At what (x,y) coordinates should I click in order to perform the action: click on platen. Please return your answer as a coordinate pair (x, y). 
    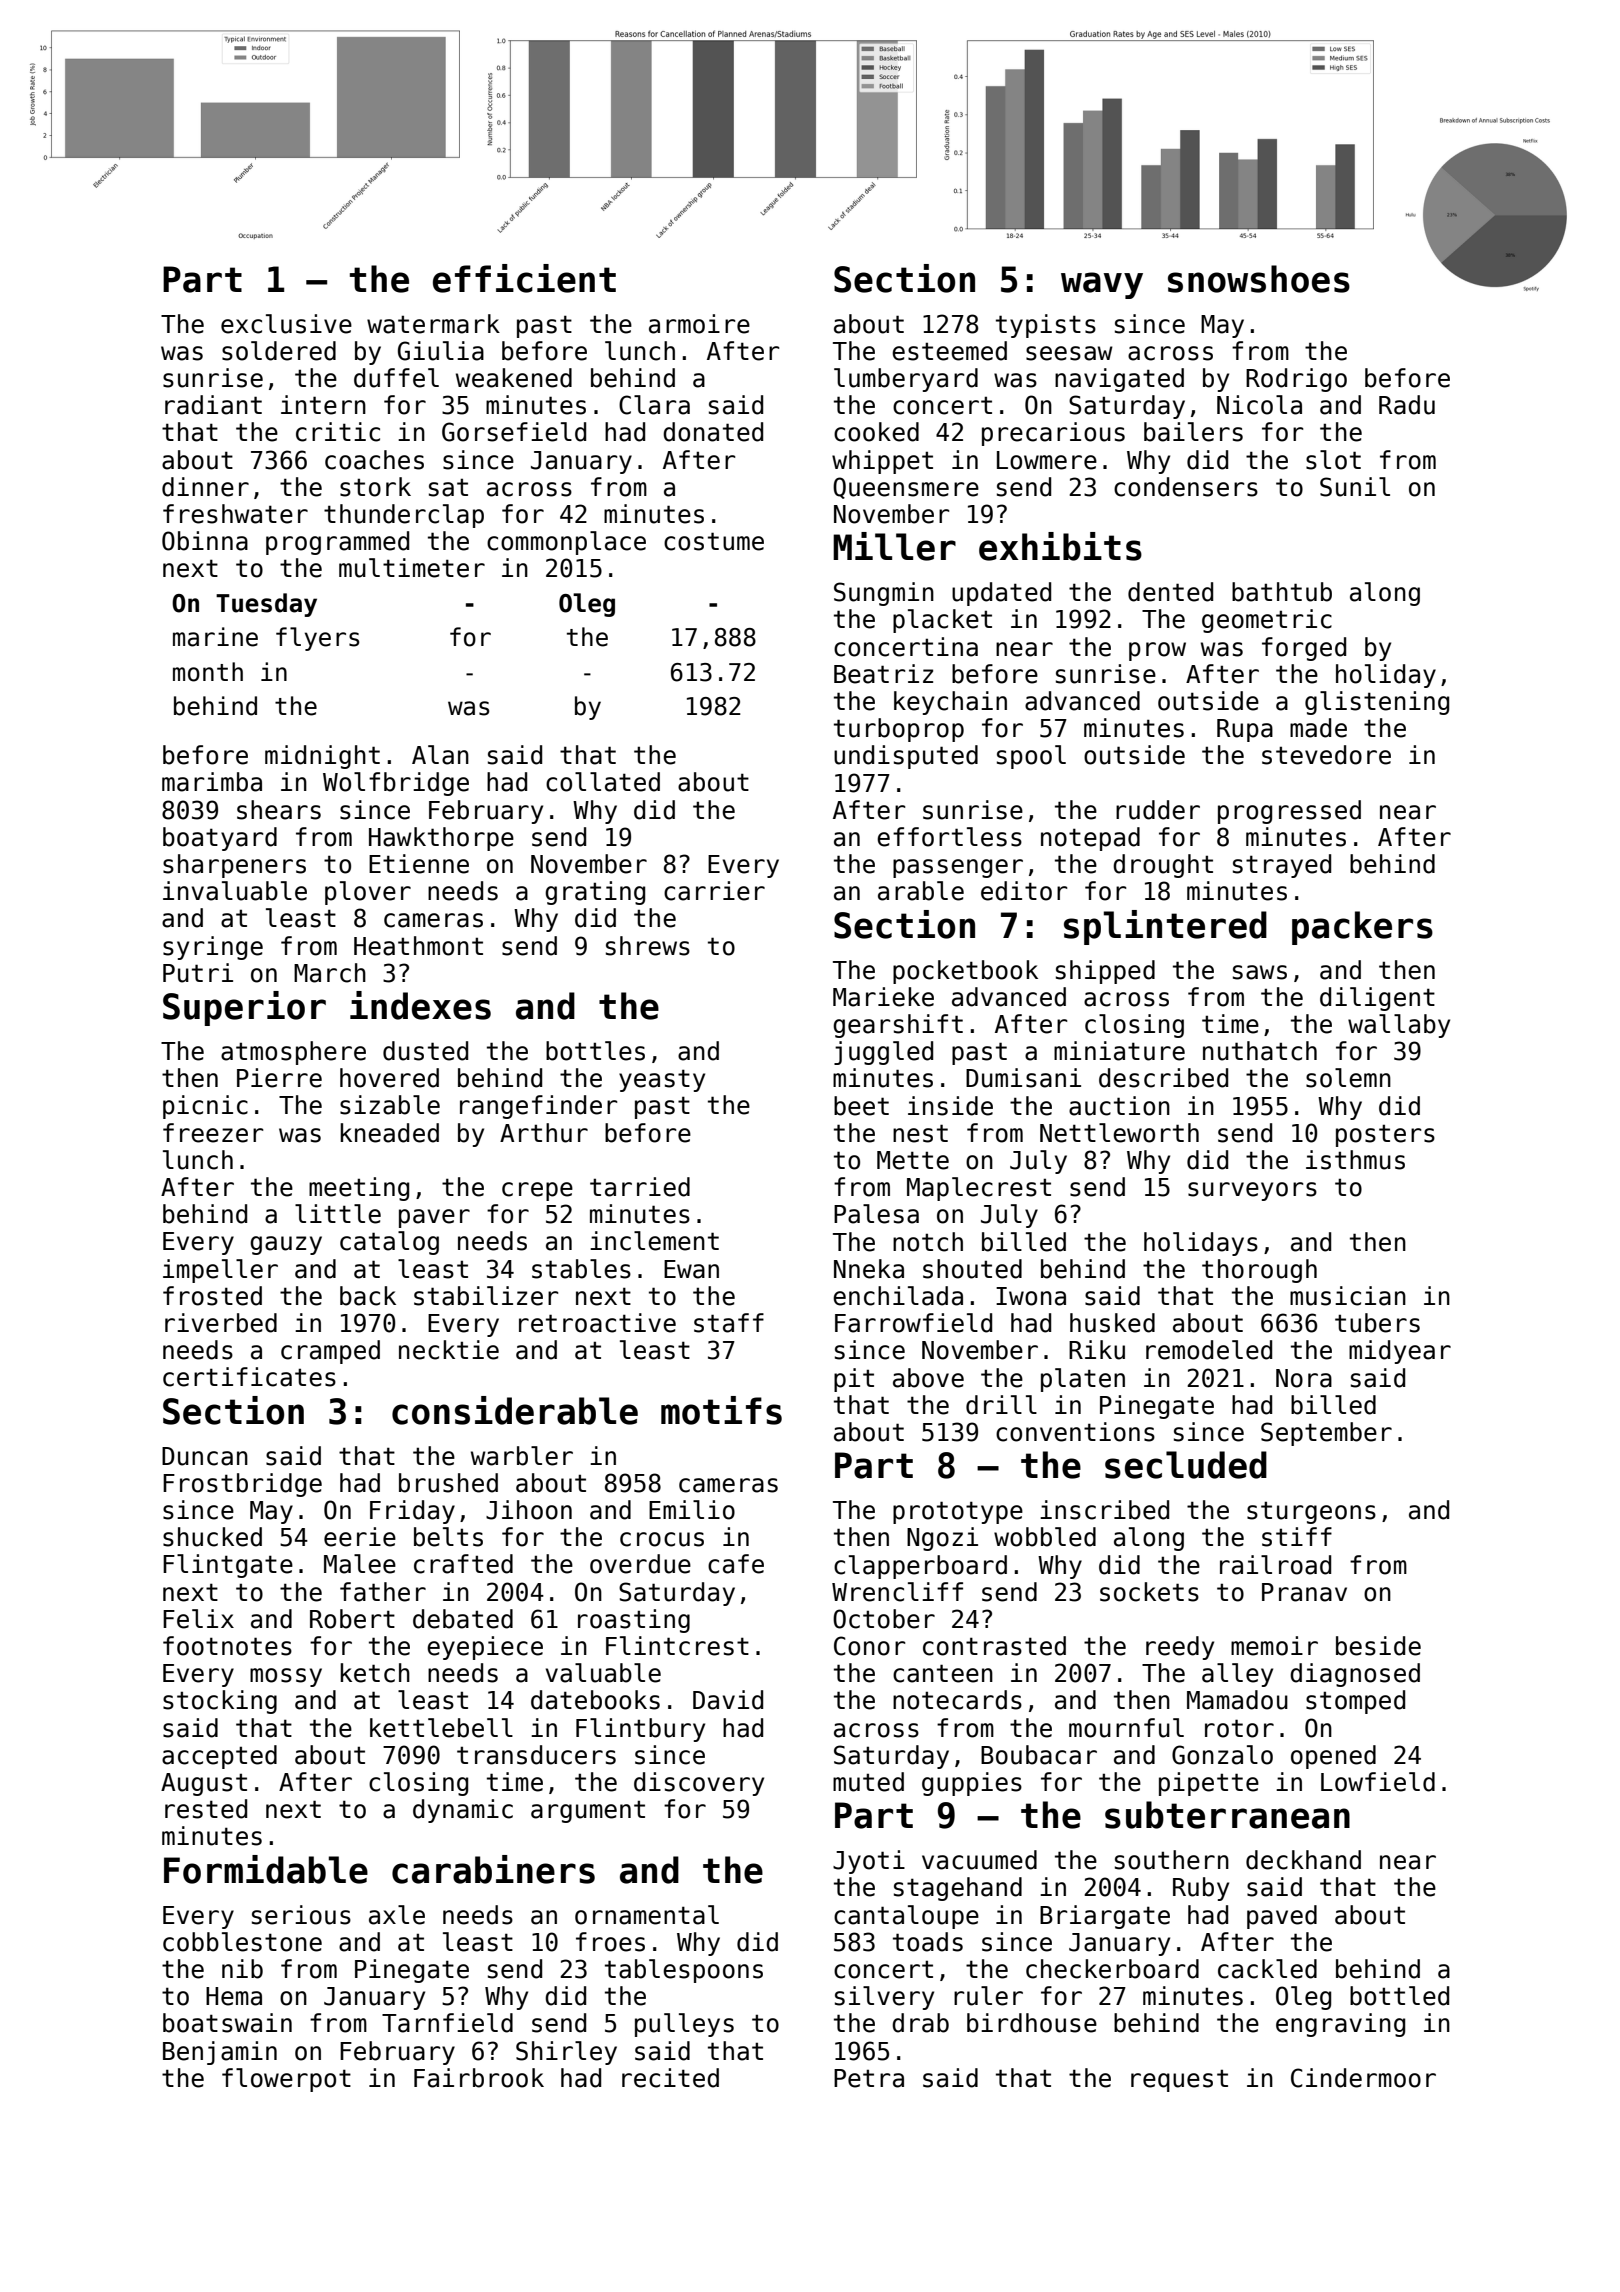
    Looking at the image, I should click on (1083, 1380).
